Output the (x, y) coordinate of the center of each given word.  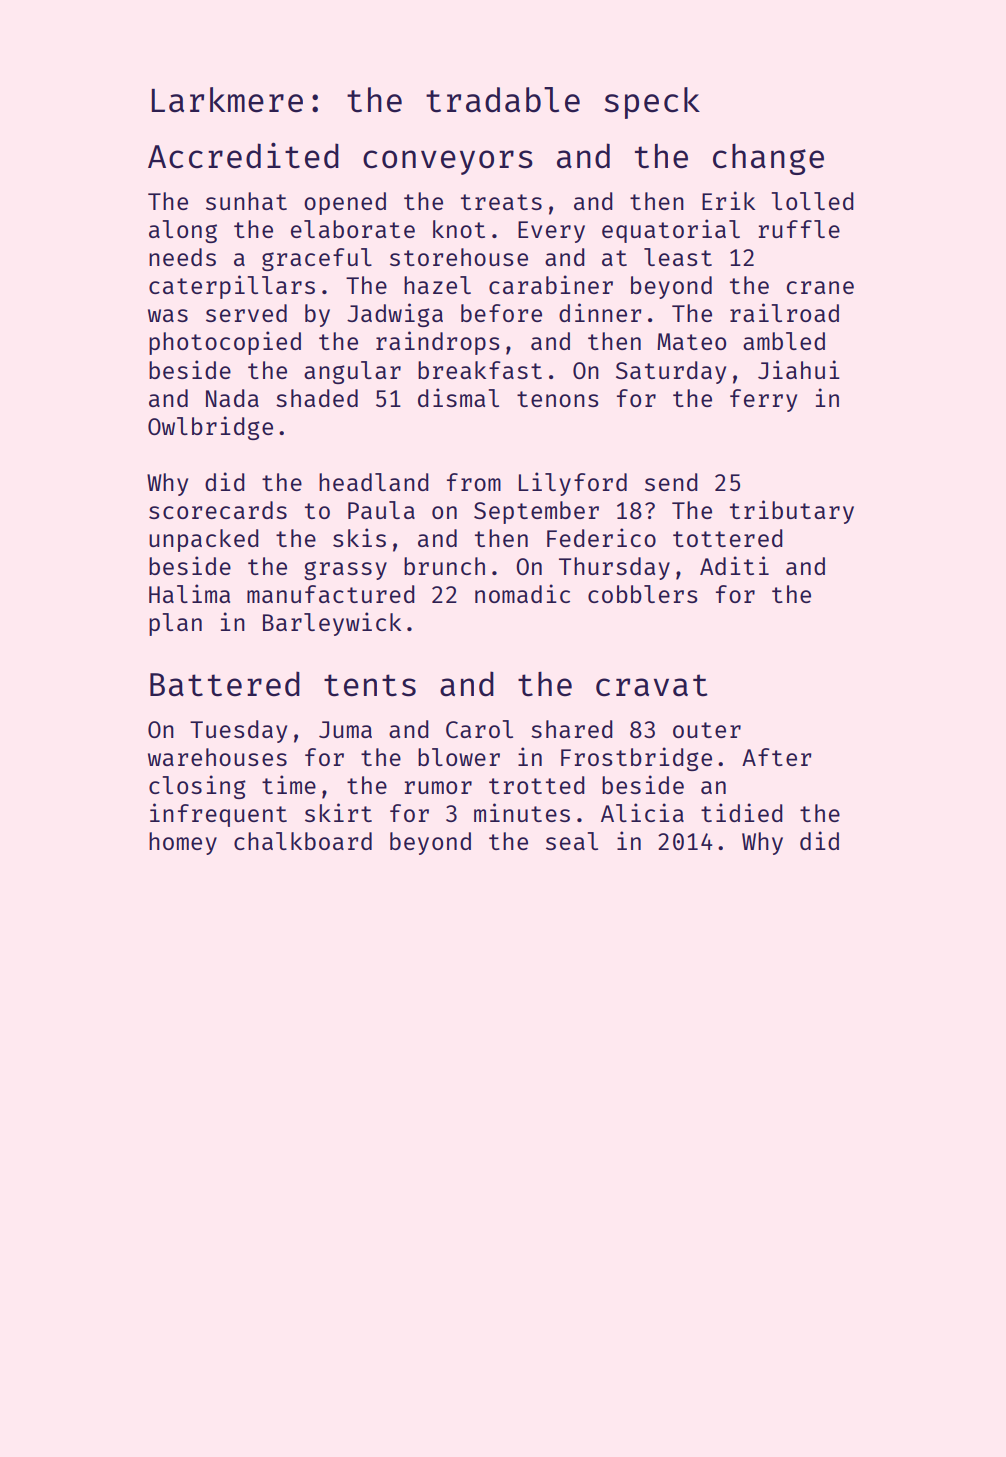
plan (175, 624)
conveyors (448, 162)
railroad (784, 312)
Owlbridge (210, 428)
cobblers (643, 594)
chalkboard (303, 841)
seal (572, 841)
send (671, 482)
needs (182, 257)
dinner (600, 312)
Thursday (614, 568)
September (536, 512)
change (768, 159)
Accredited (243, 155)
